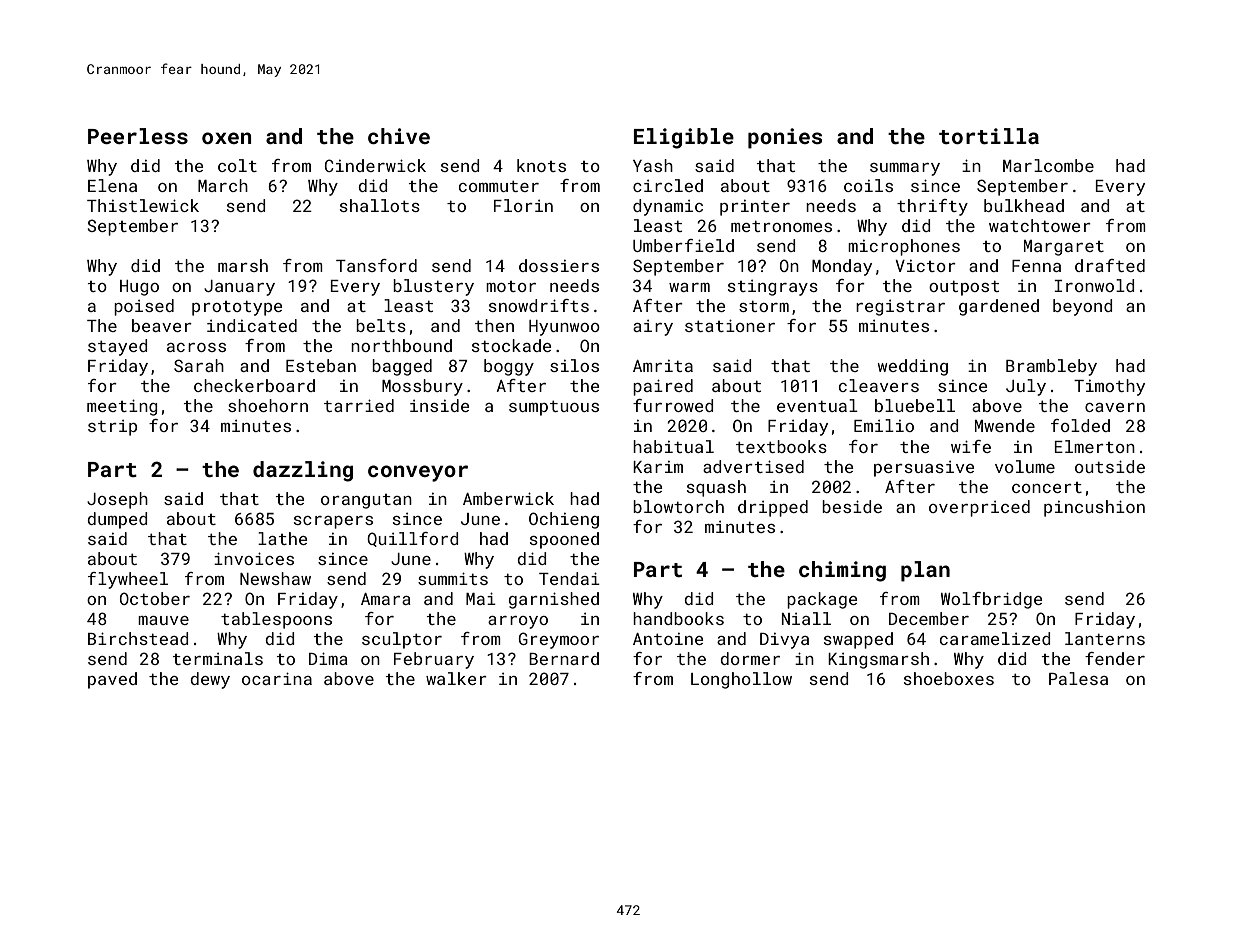 The image size is (1233, 952). Describe the element at coordinates (904, 247) in the image. I see `microphones` at that location.
